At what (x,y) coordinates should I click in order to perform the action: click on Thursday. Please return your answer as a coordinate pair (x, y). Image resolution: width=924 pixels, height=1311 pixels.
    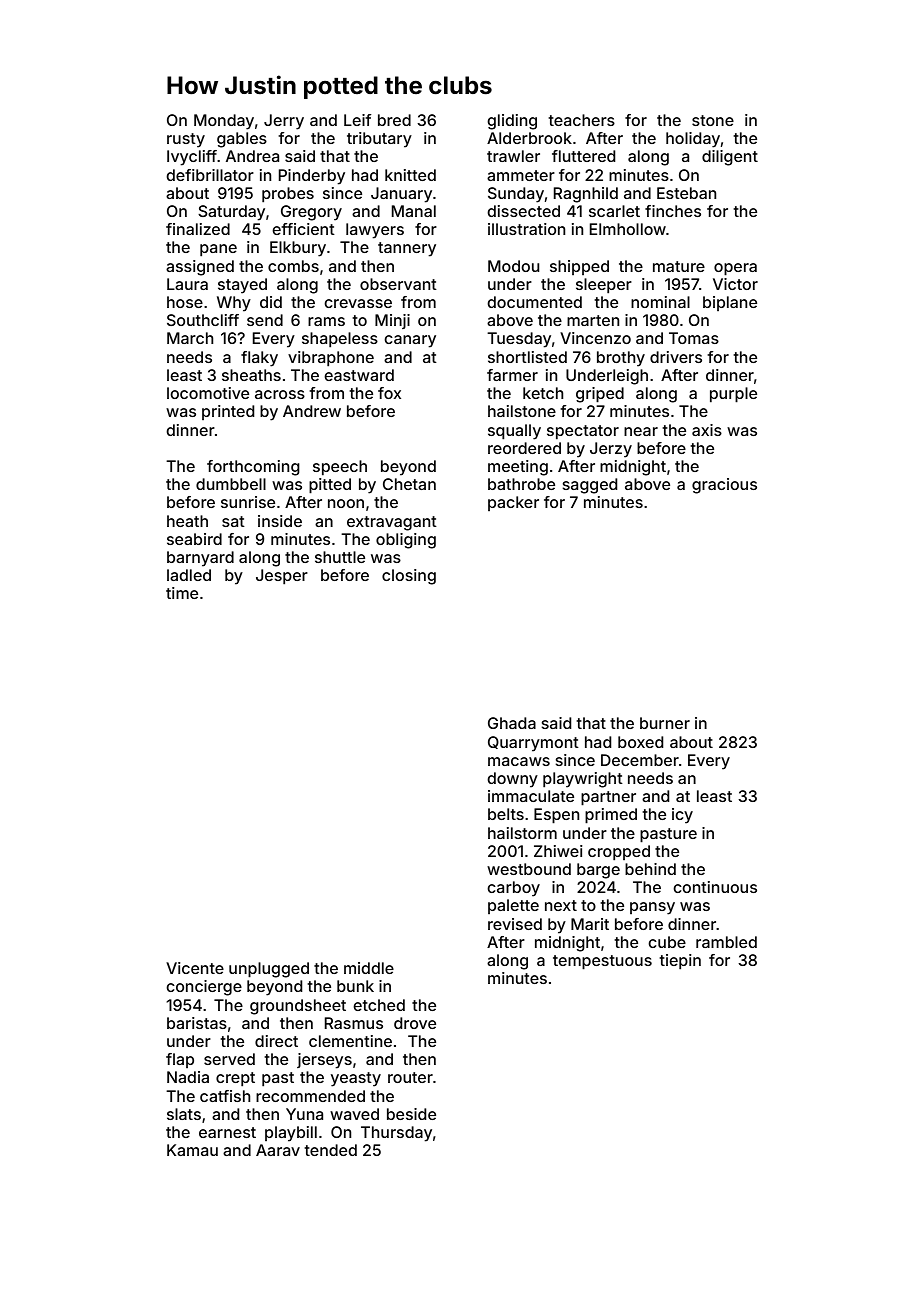
    Looking at the image, I should click on (396, 1134).
